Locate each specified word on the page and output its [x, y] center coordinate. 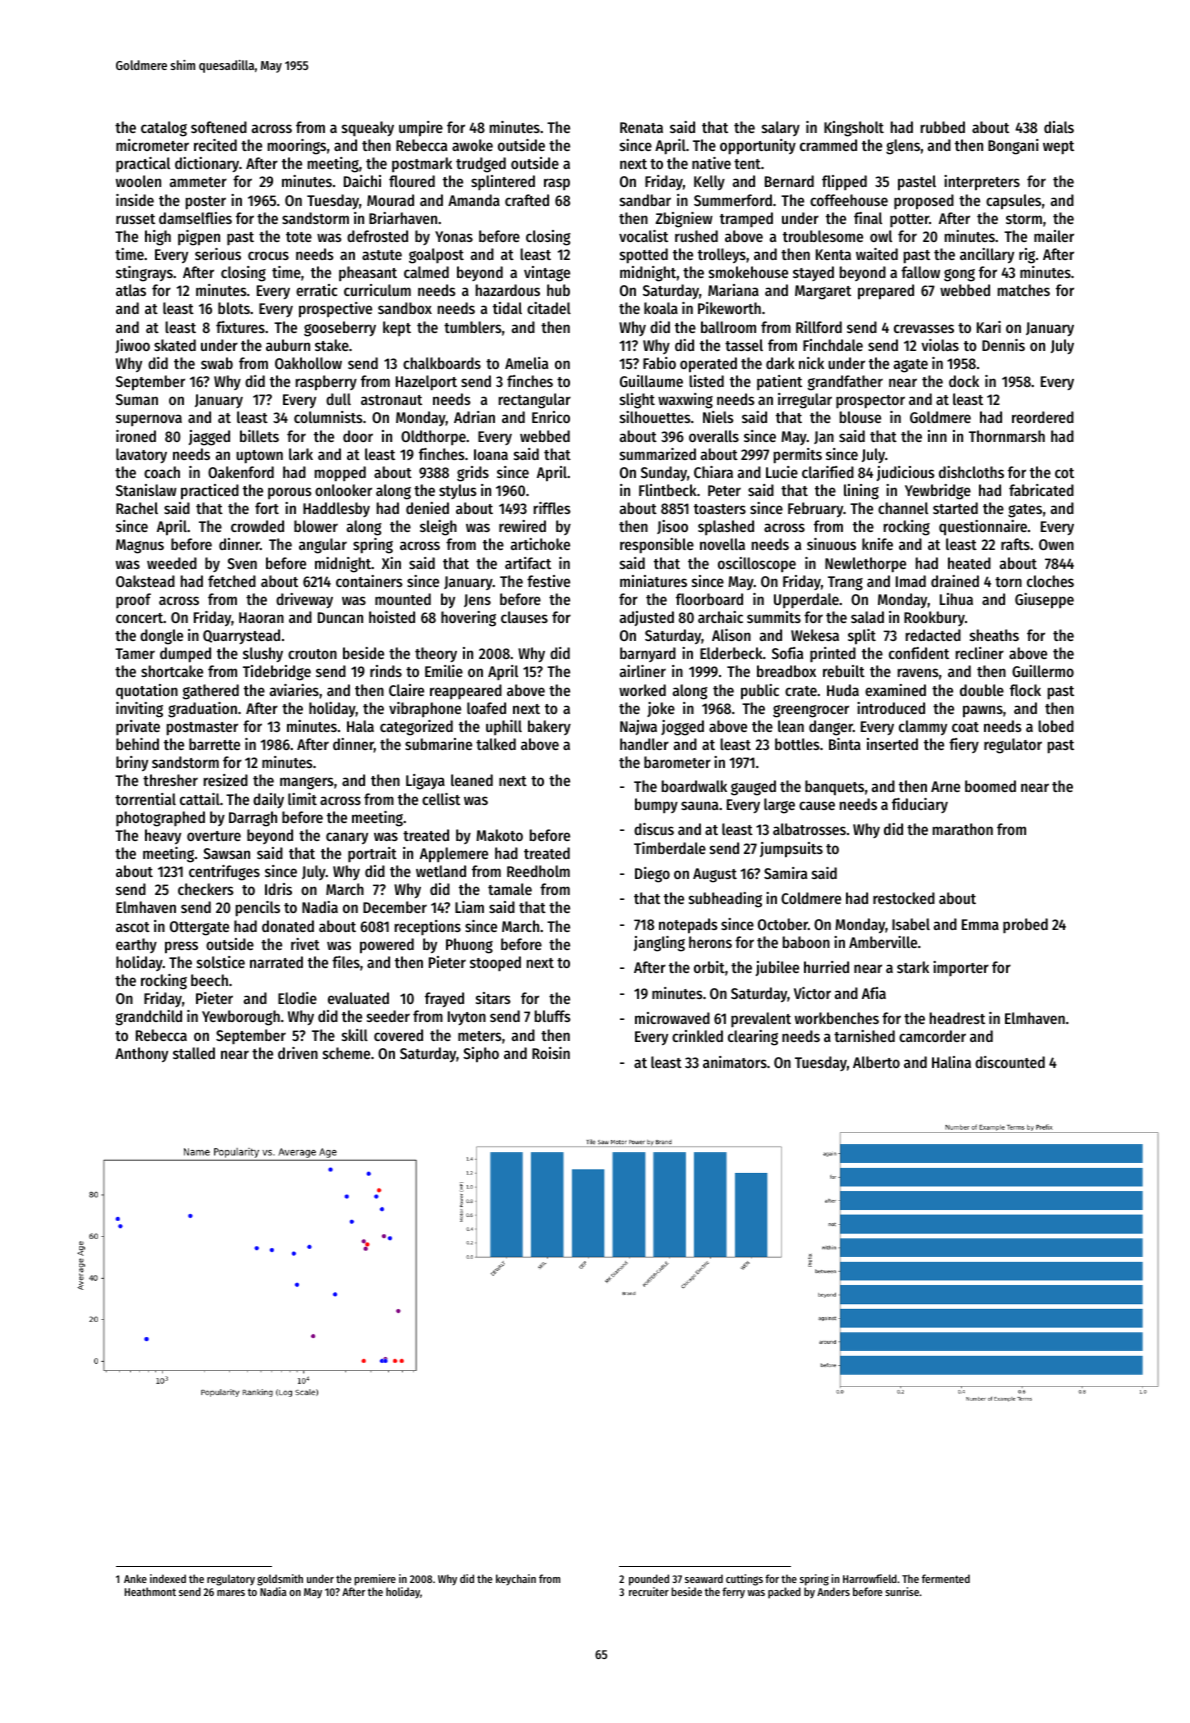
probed [1025, 925]
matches [1024, 290]
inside [135, 200]
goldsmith [280, 1580]
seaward [704, 1578]
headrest [957, 1018]
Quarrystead [241, 636]
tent [747, 164]
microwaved [672, 1018]
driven [298, 1053]
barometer [677, 762]
